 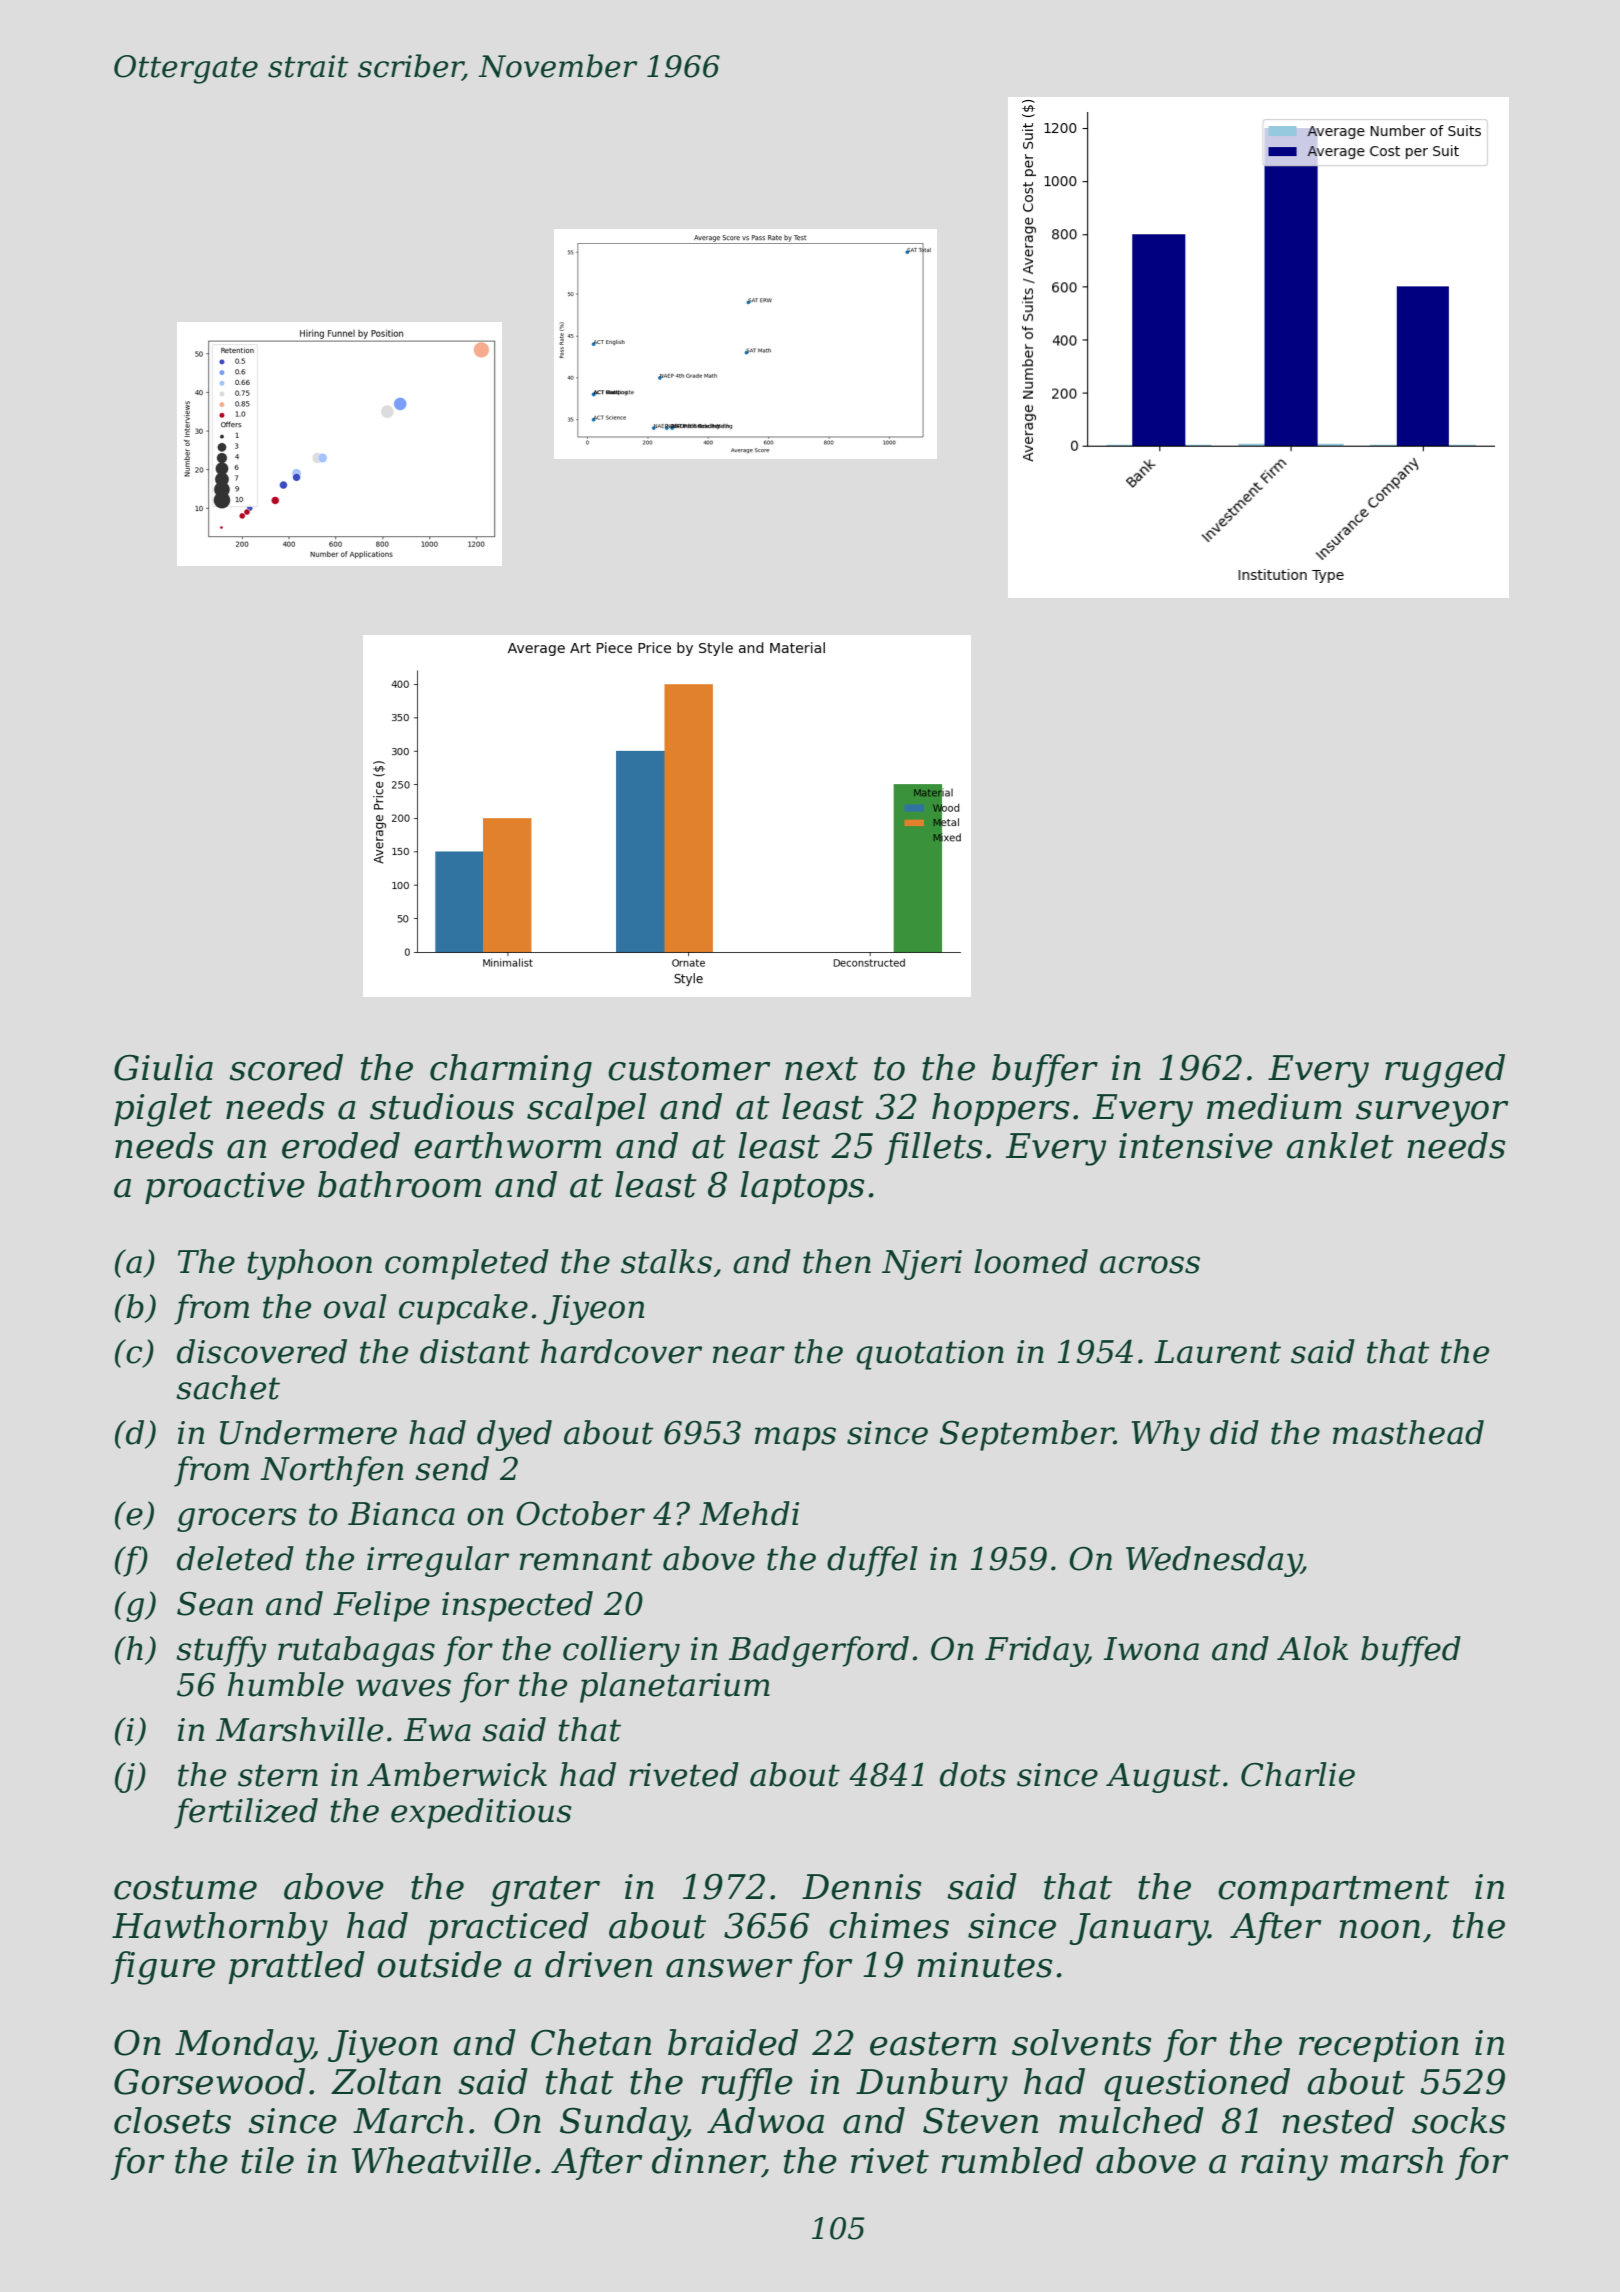 I want to click on surveyor, so click(x=1432, y=1114).
